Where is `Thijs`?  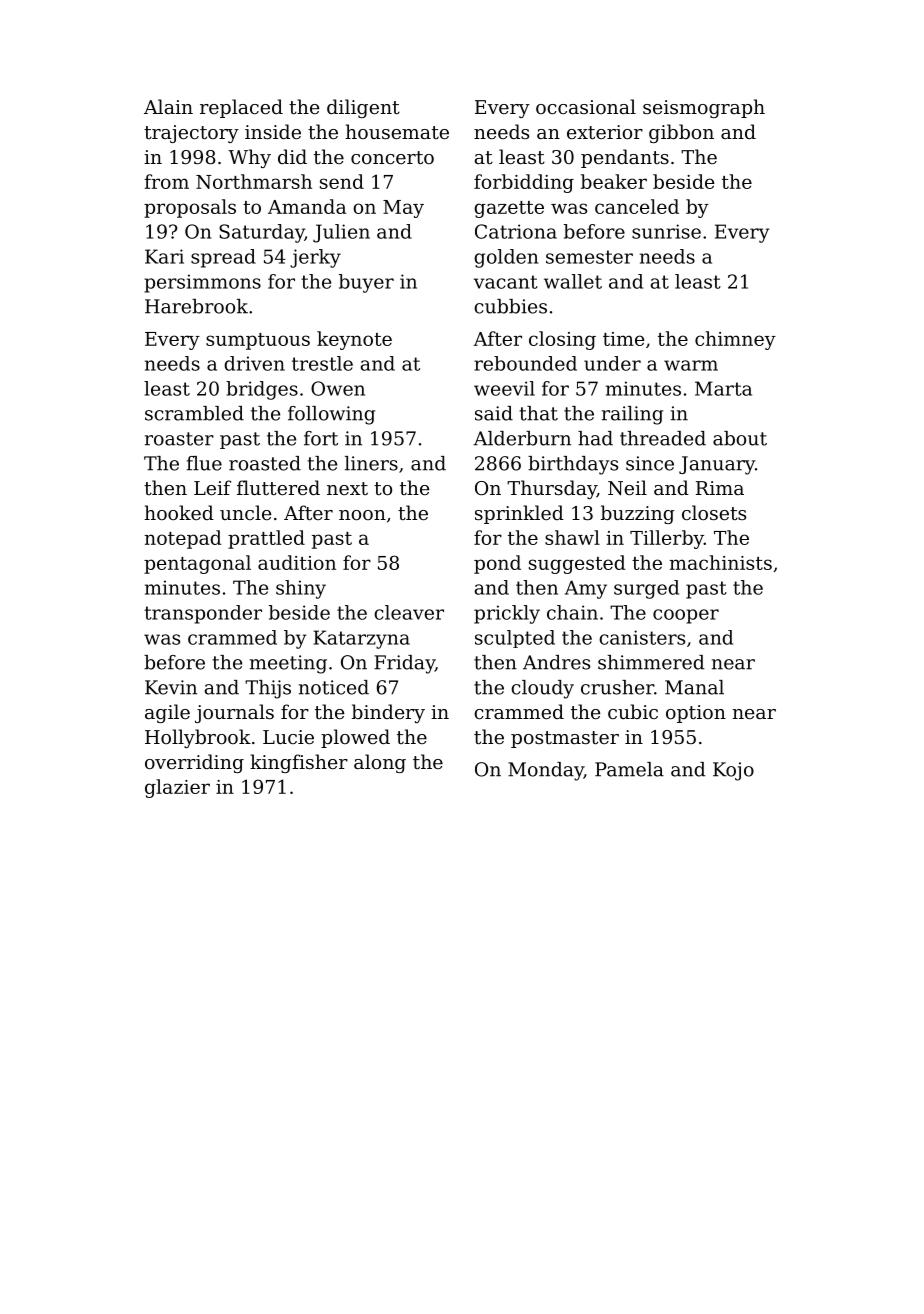 Thijs is located at coordinates (268, 689).
